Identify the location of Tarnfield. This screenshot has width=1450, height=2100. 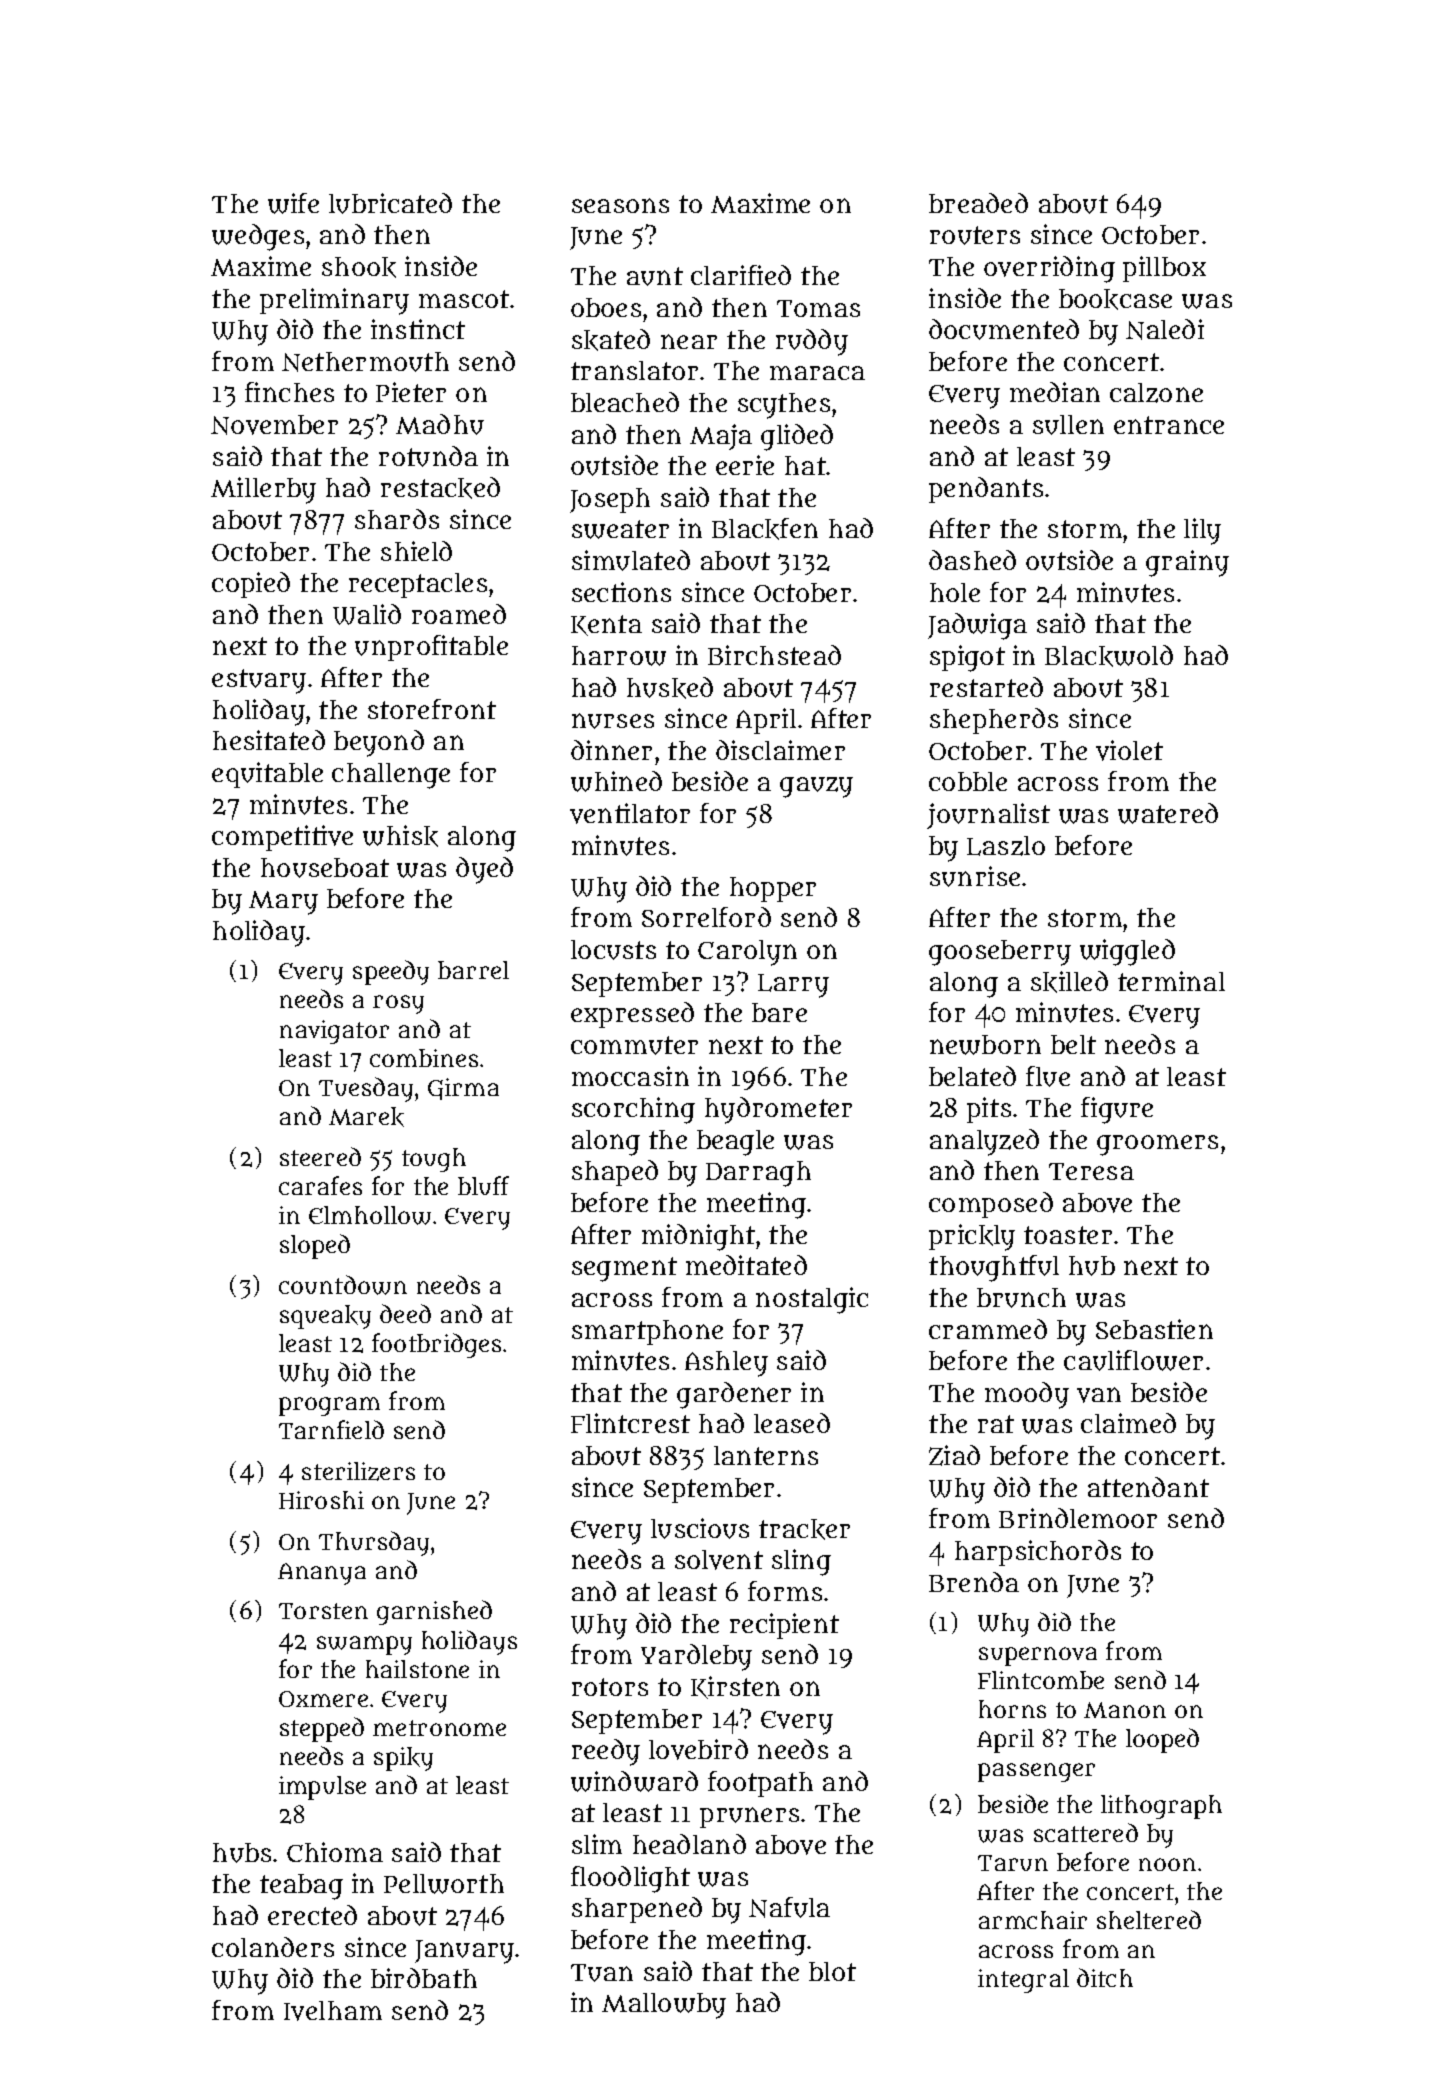
(331, 1429).
